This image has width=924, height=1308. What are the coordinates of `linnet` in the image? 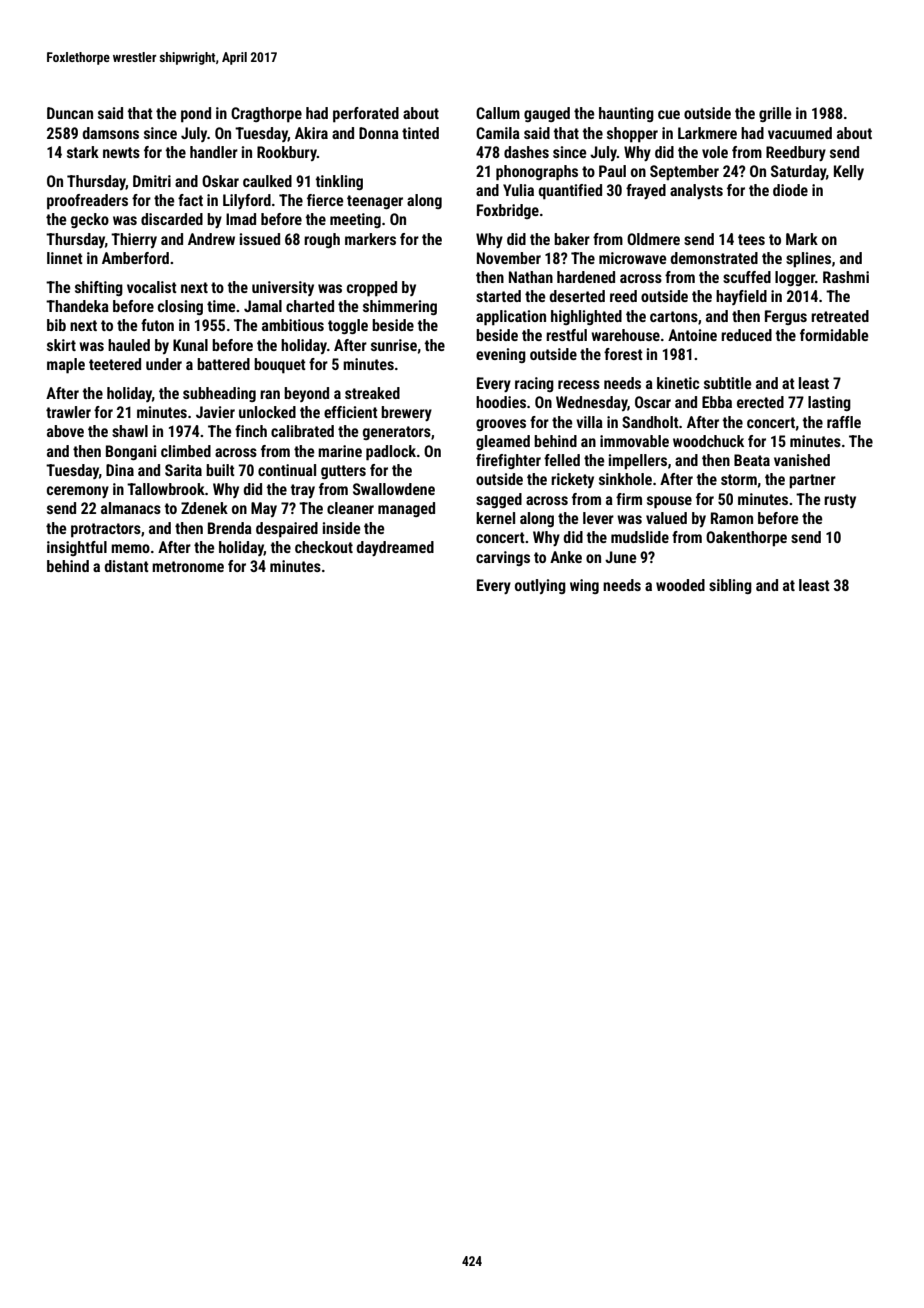 It's located at (65, 258).
